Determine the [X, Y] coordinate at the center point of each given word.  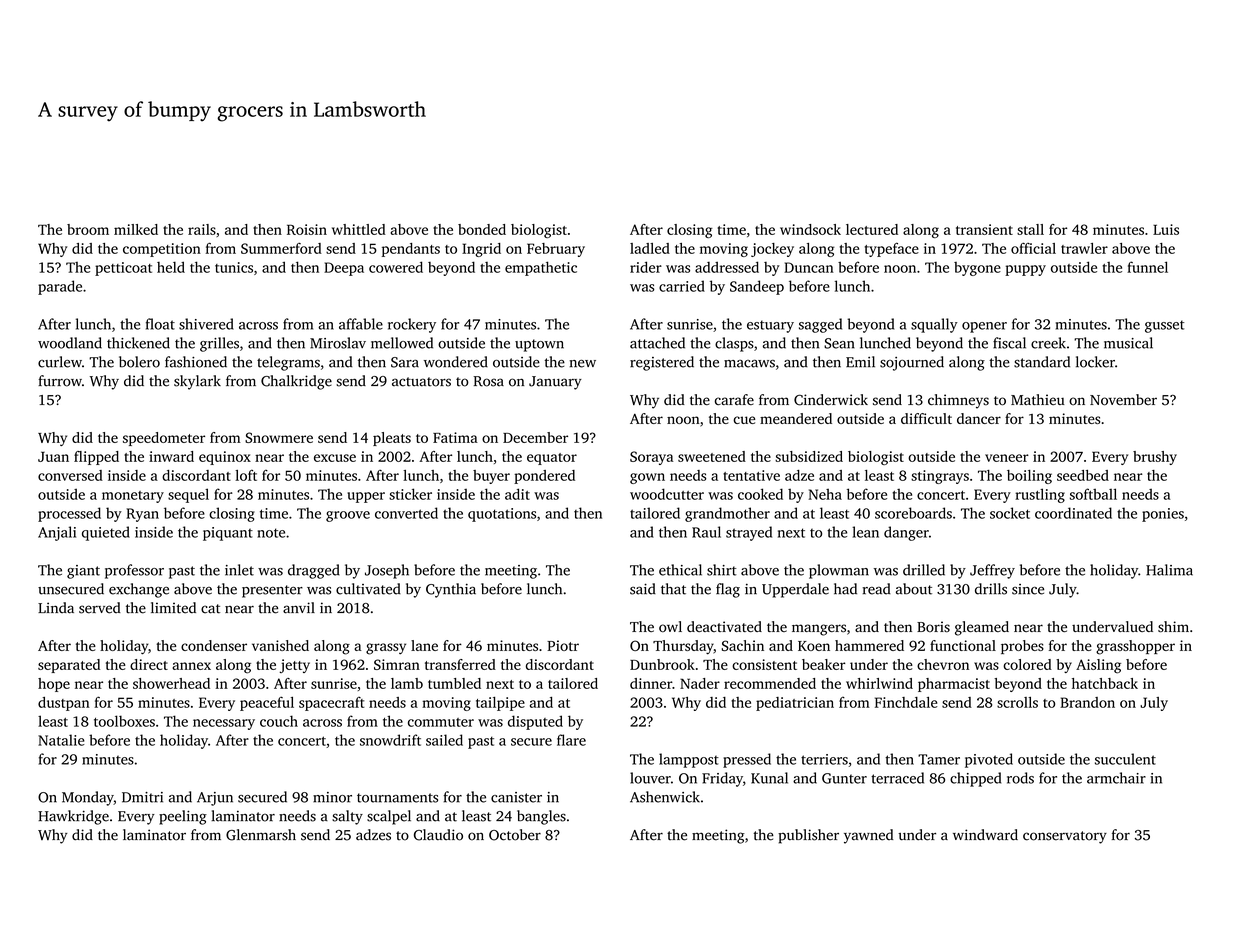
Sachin [743, 645]
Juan [53, 456]
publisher [808, 836]
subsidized [809, 456]
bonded [482, 229]
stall [1030, 229]
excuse [335, 458]
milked [136, 229]
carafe [734, 399]
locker [1095, 362]
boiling [1029, 477]
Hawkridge [73, 817]
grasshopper [1135, 647]
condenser [214, 645]
